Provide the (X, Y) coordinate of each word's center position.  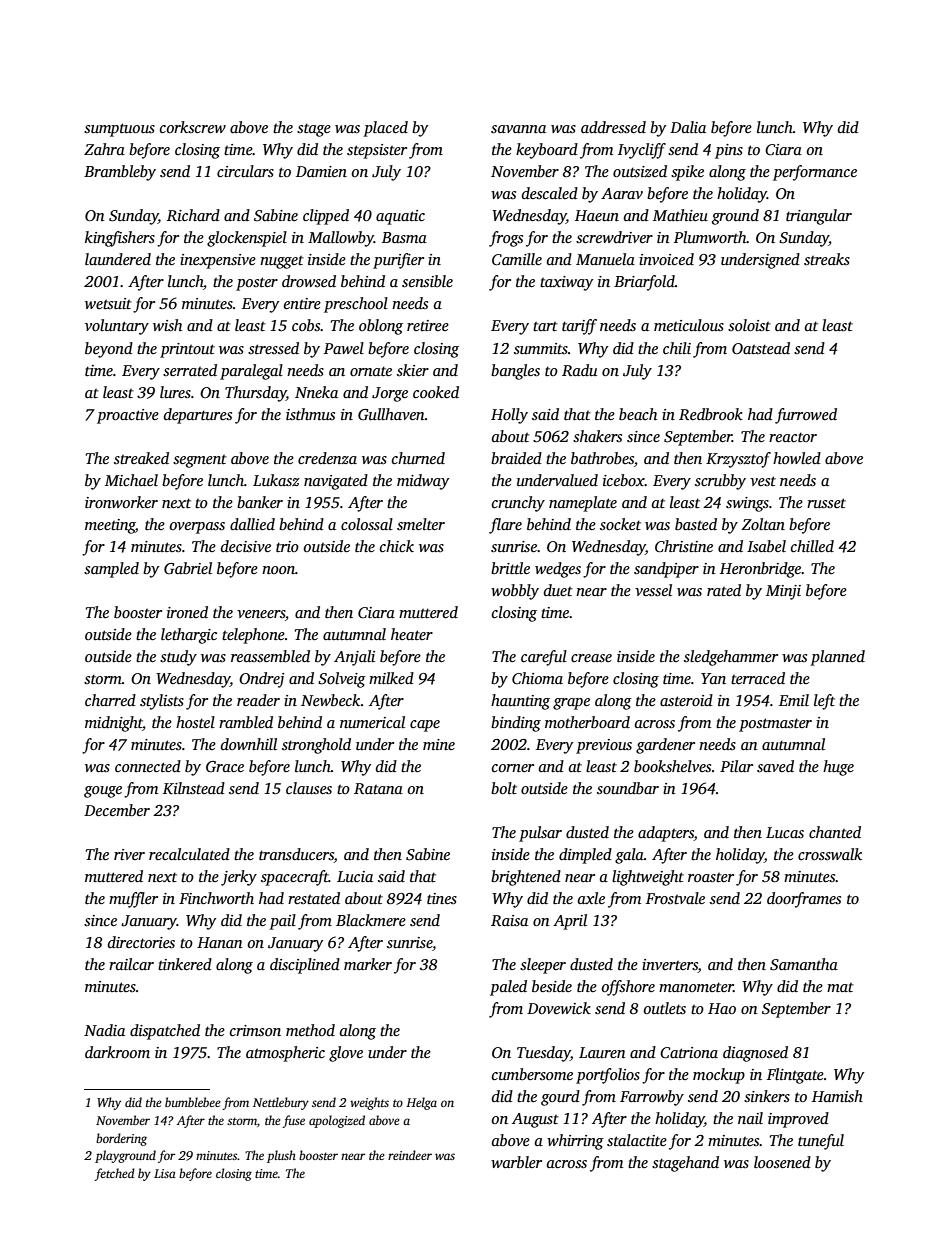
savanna (518, 129)
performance (815, 173)
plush (281, 1156)
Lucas (785, 833)
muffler (133, 900)
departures (198, 416)
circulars (245, 171)
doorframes (804, 900)
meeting (110, 526)
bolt (504, 788)
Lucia (355, 876)
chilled (812, 546)
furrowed (806, 416)
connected (148, 766)
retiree (428, 325)
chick (397, 546)
